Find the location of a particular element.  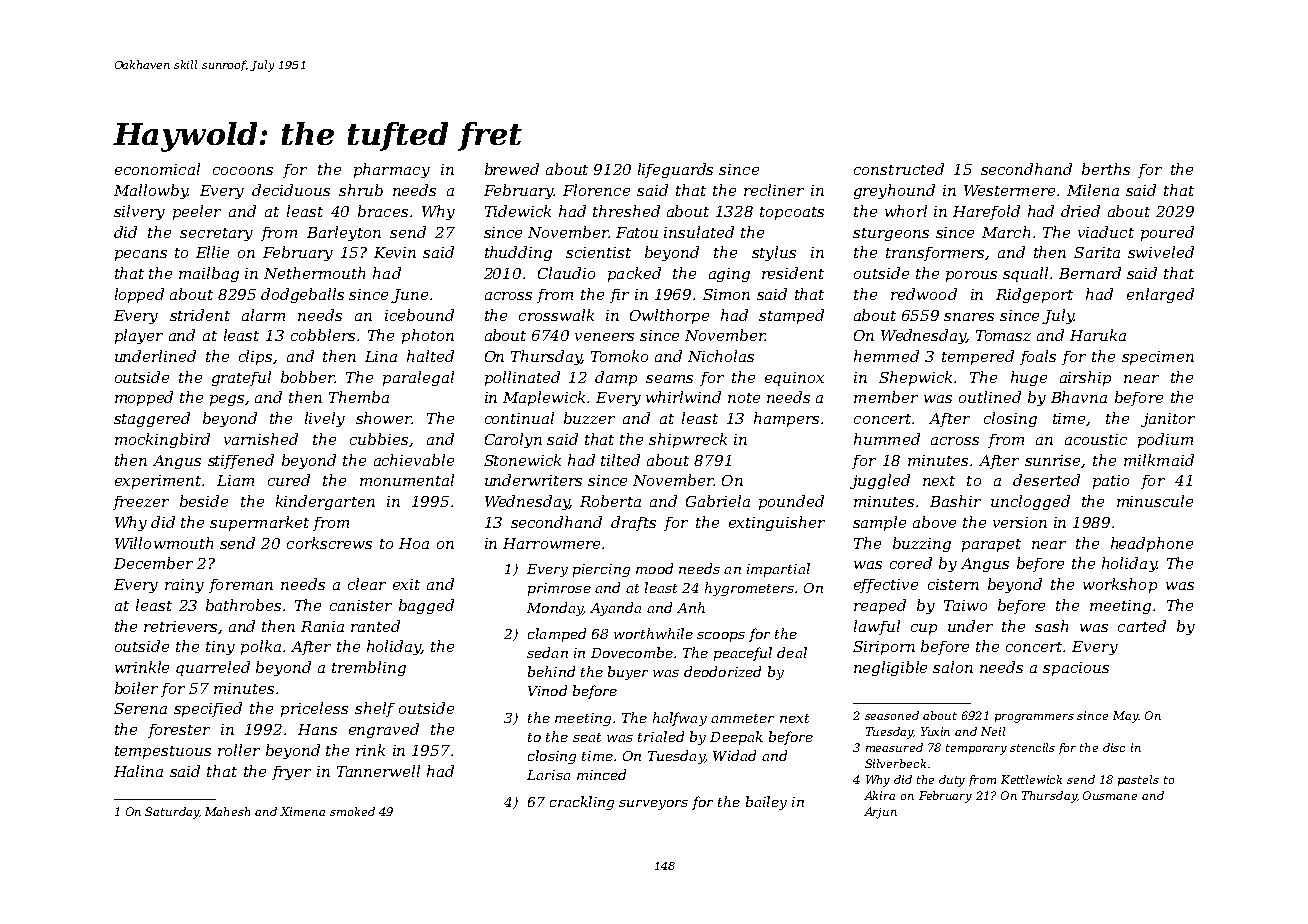

workshop is located at coordinates (1120, 585).
